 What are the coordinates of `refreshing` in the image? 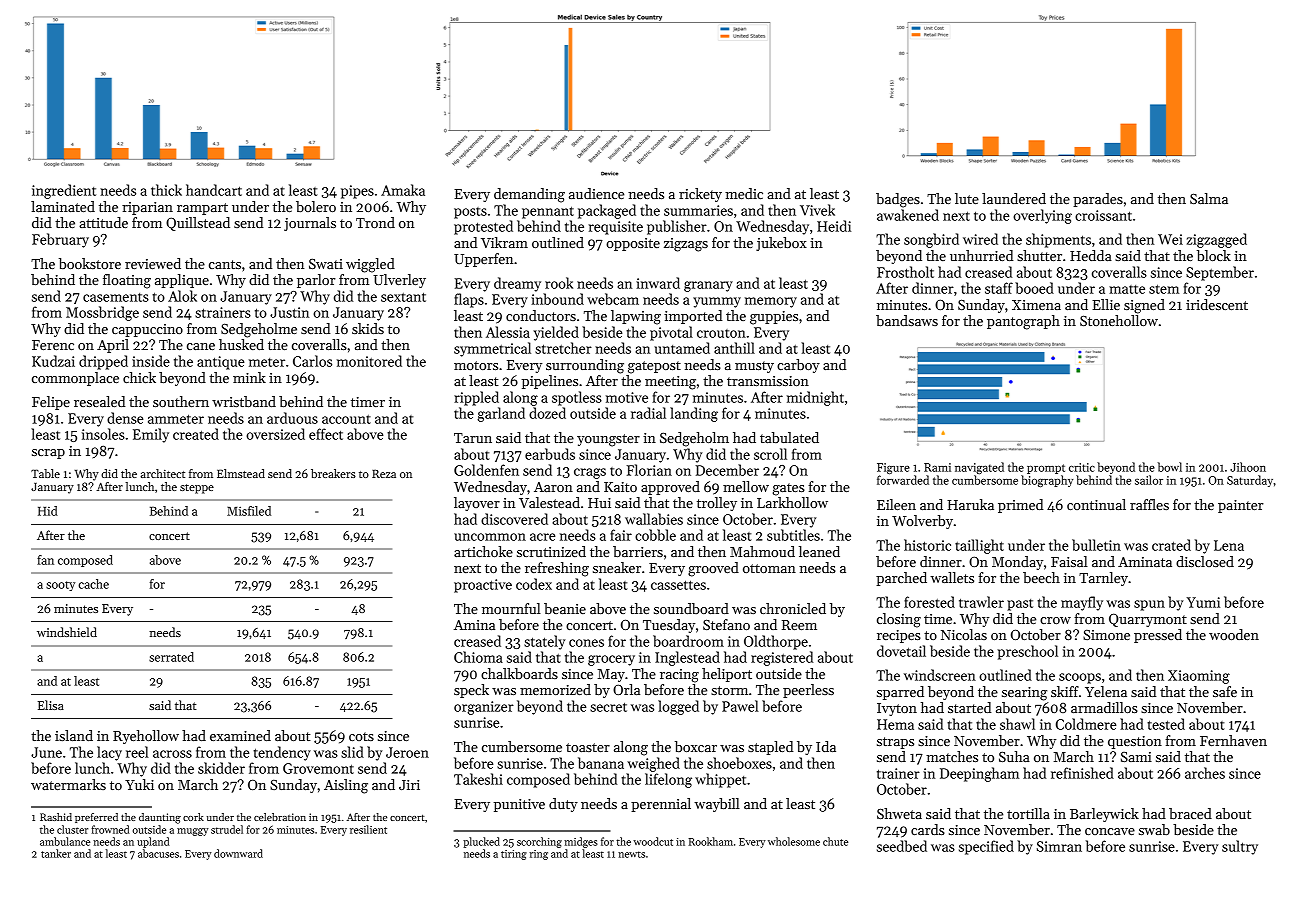 It's located at (557, 569).
